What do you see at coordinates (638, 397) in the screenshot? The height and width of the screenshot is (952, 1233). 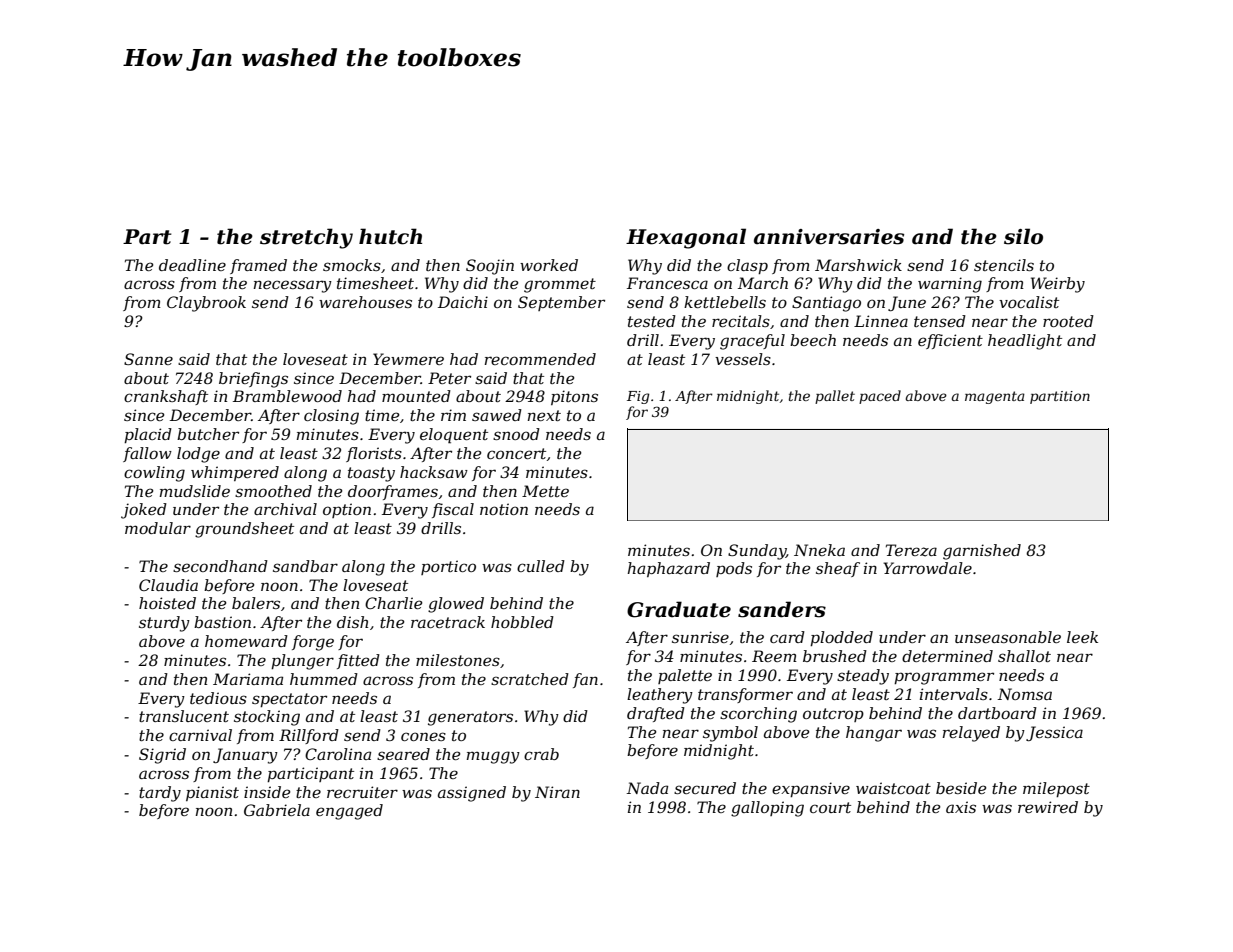 I see `Fig` at bounding box center [638, 397].
